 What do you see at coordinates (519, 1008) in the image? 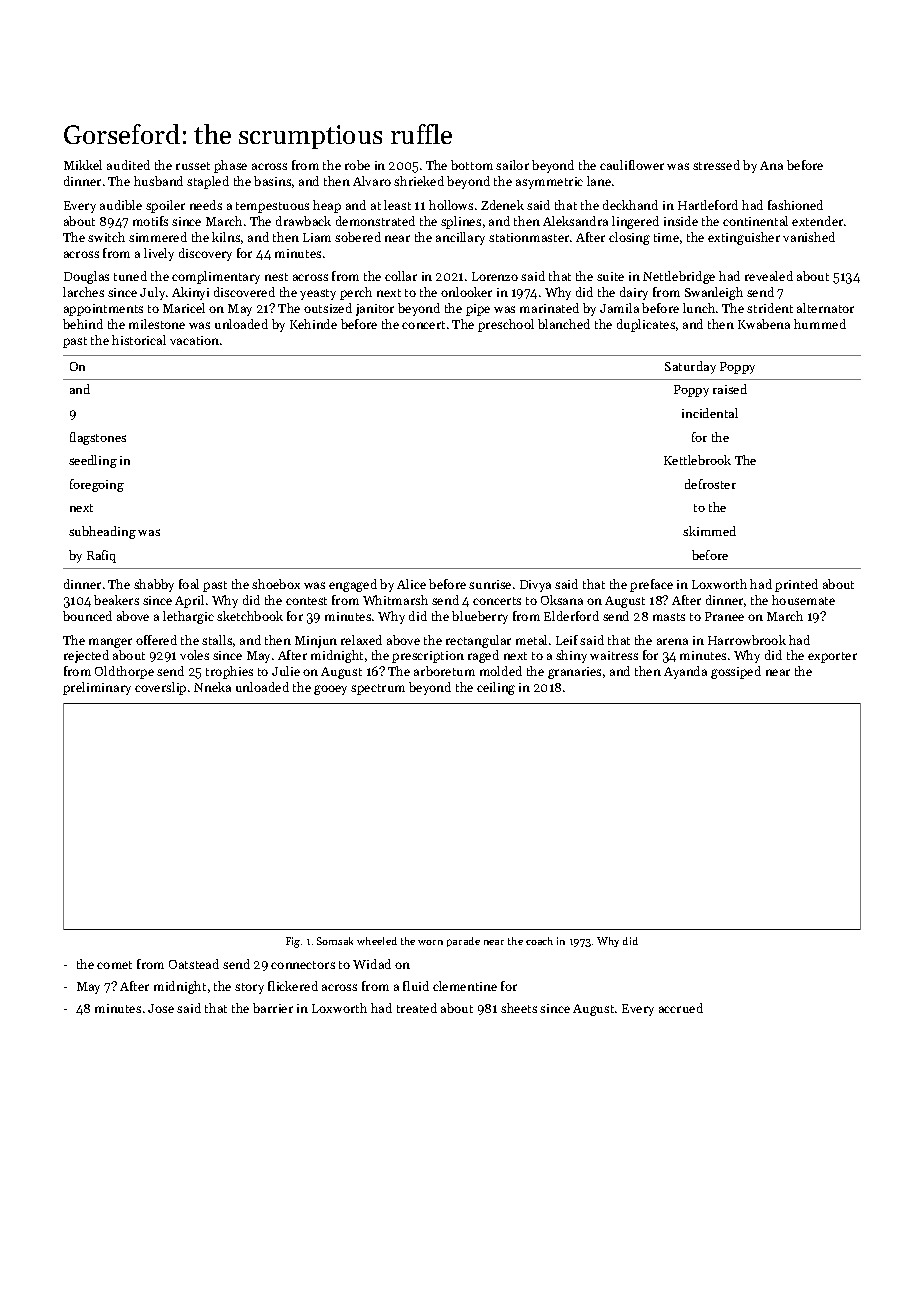
I see `sheets` at bounding box center [519, 1008].
